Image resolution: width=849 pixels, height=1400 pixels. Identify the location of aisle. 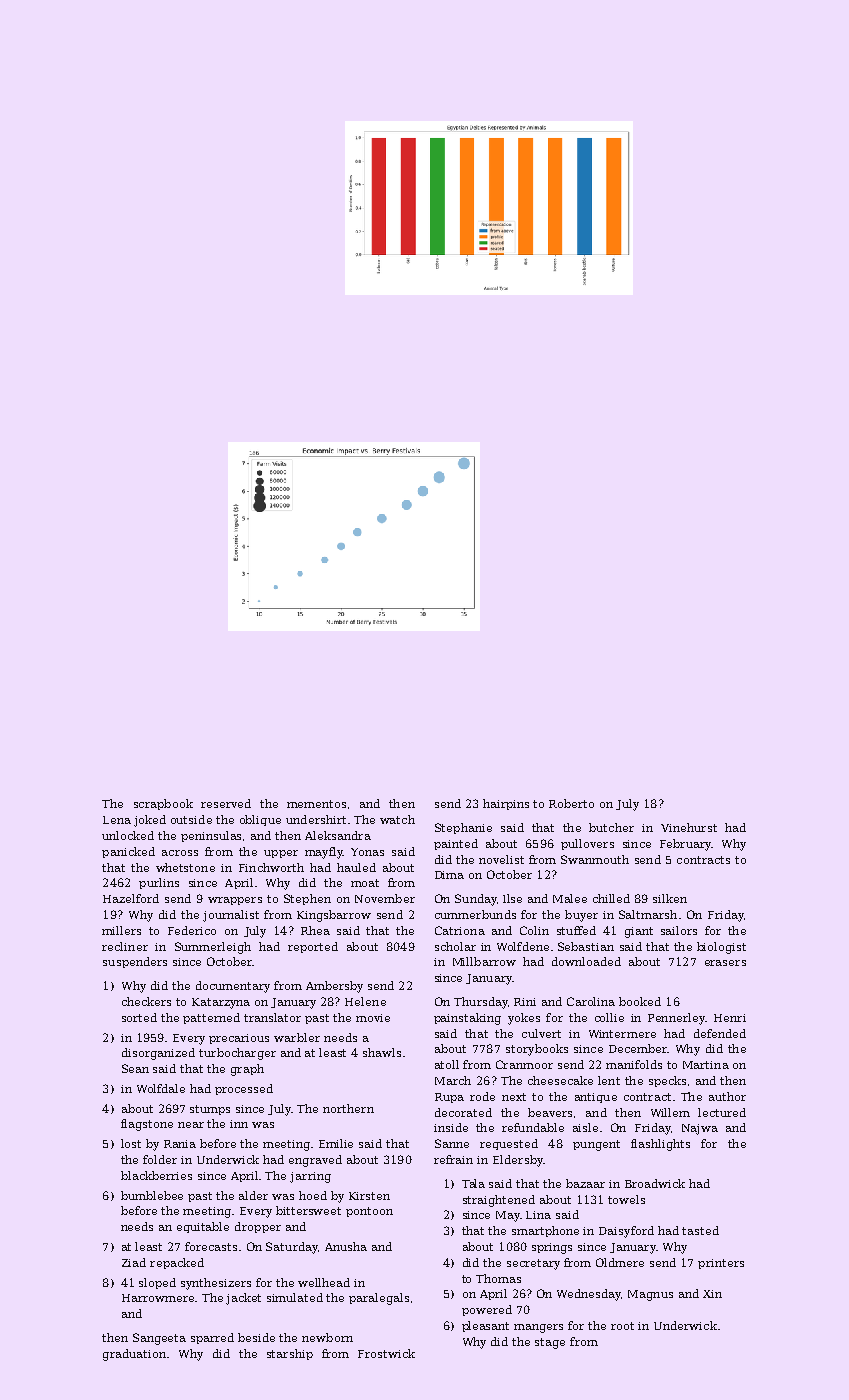
(585, 1127).
